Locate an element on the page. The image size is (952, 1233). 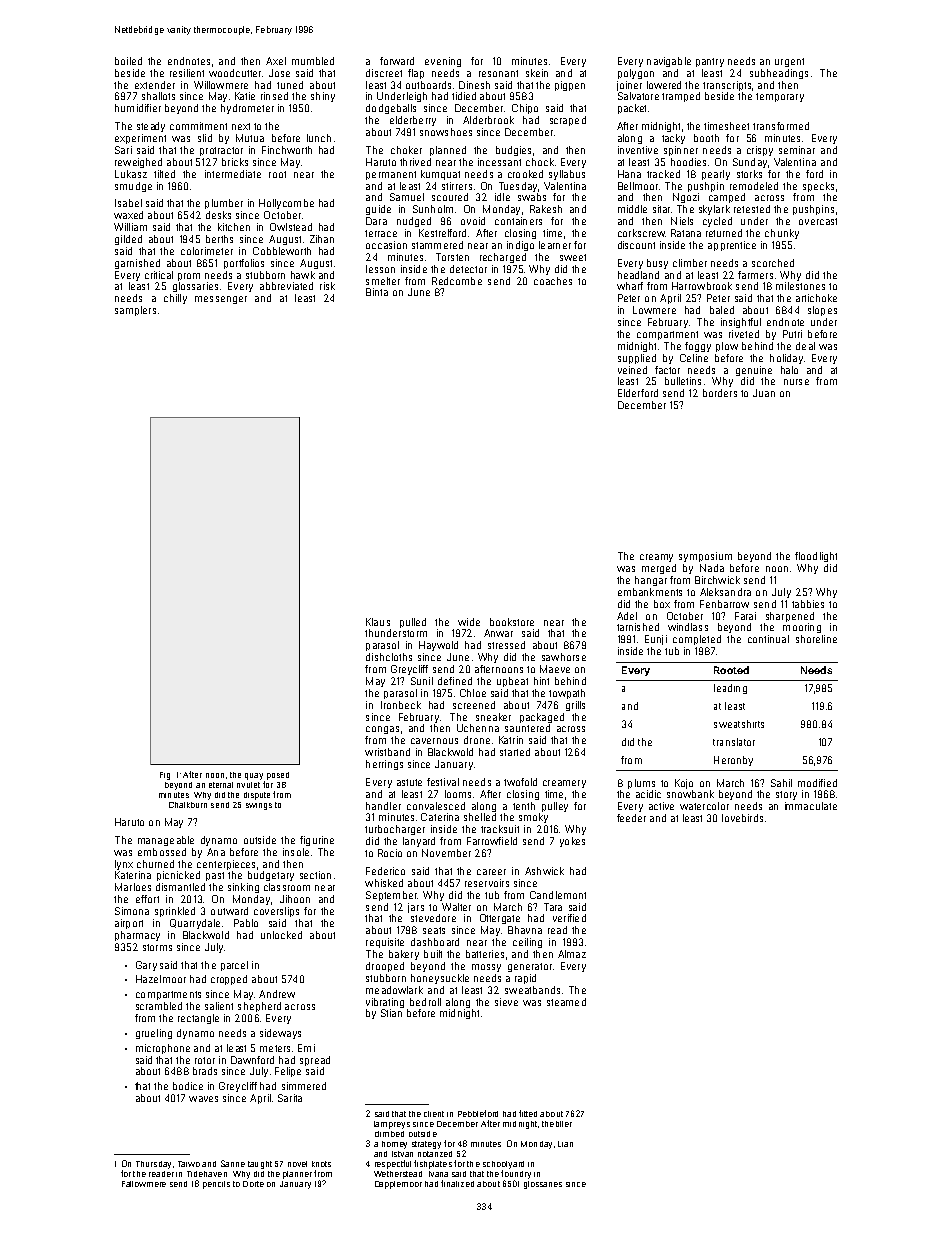
Sanne is located at coordinates (233, 1163).
